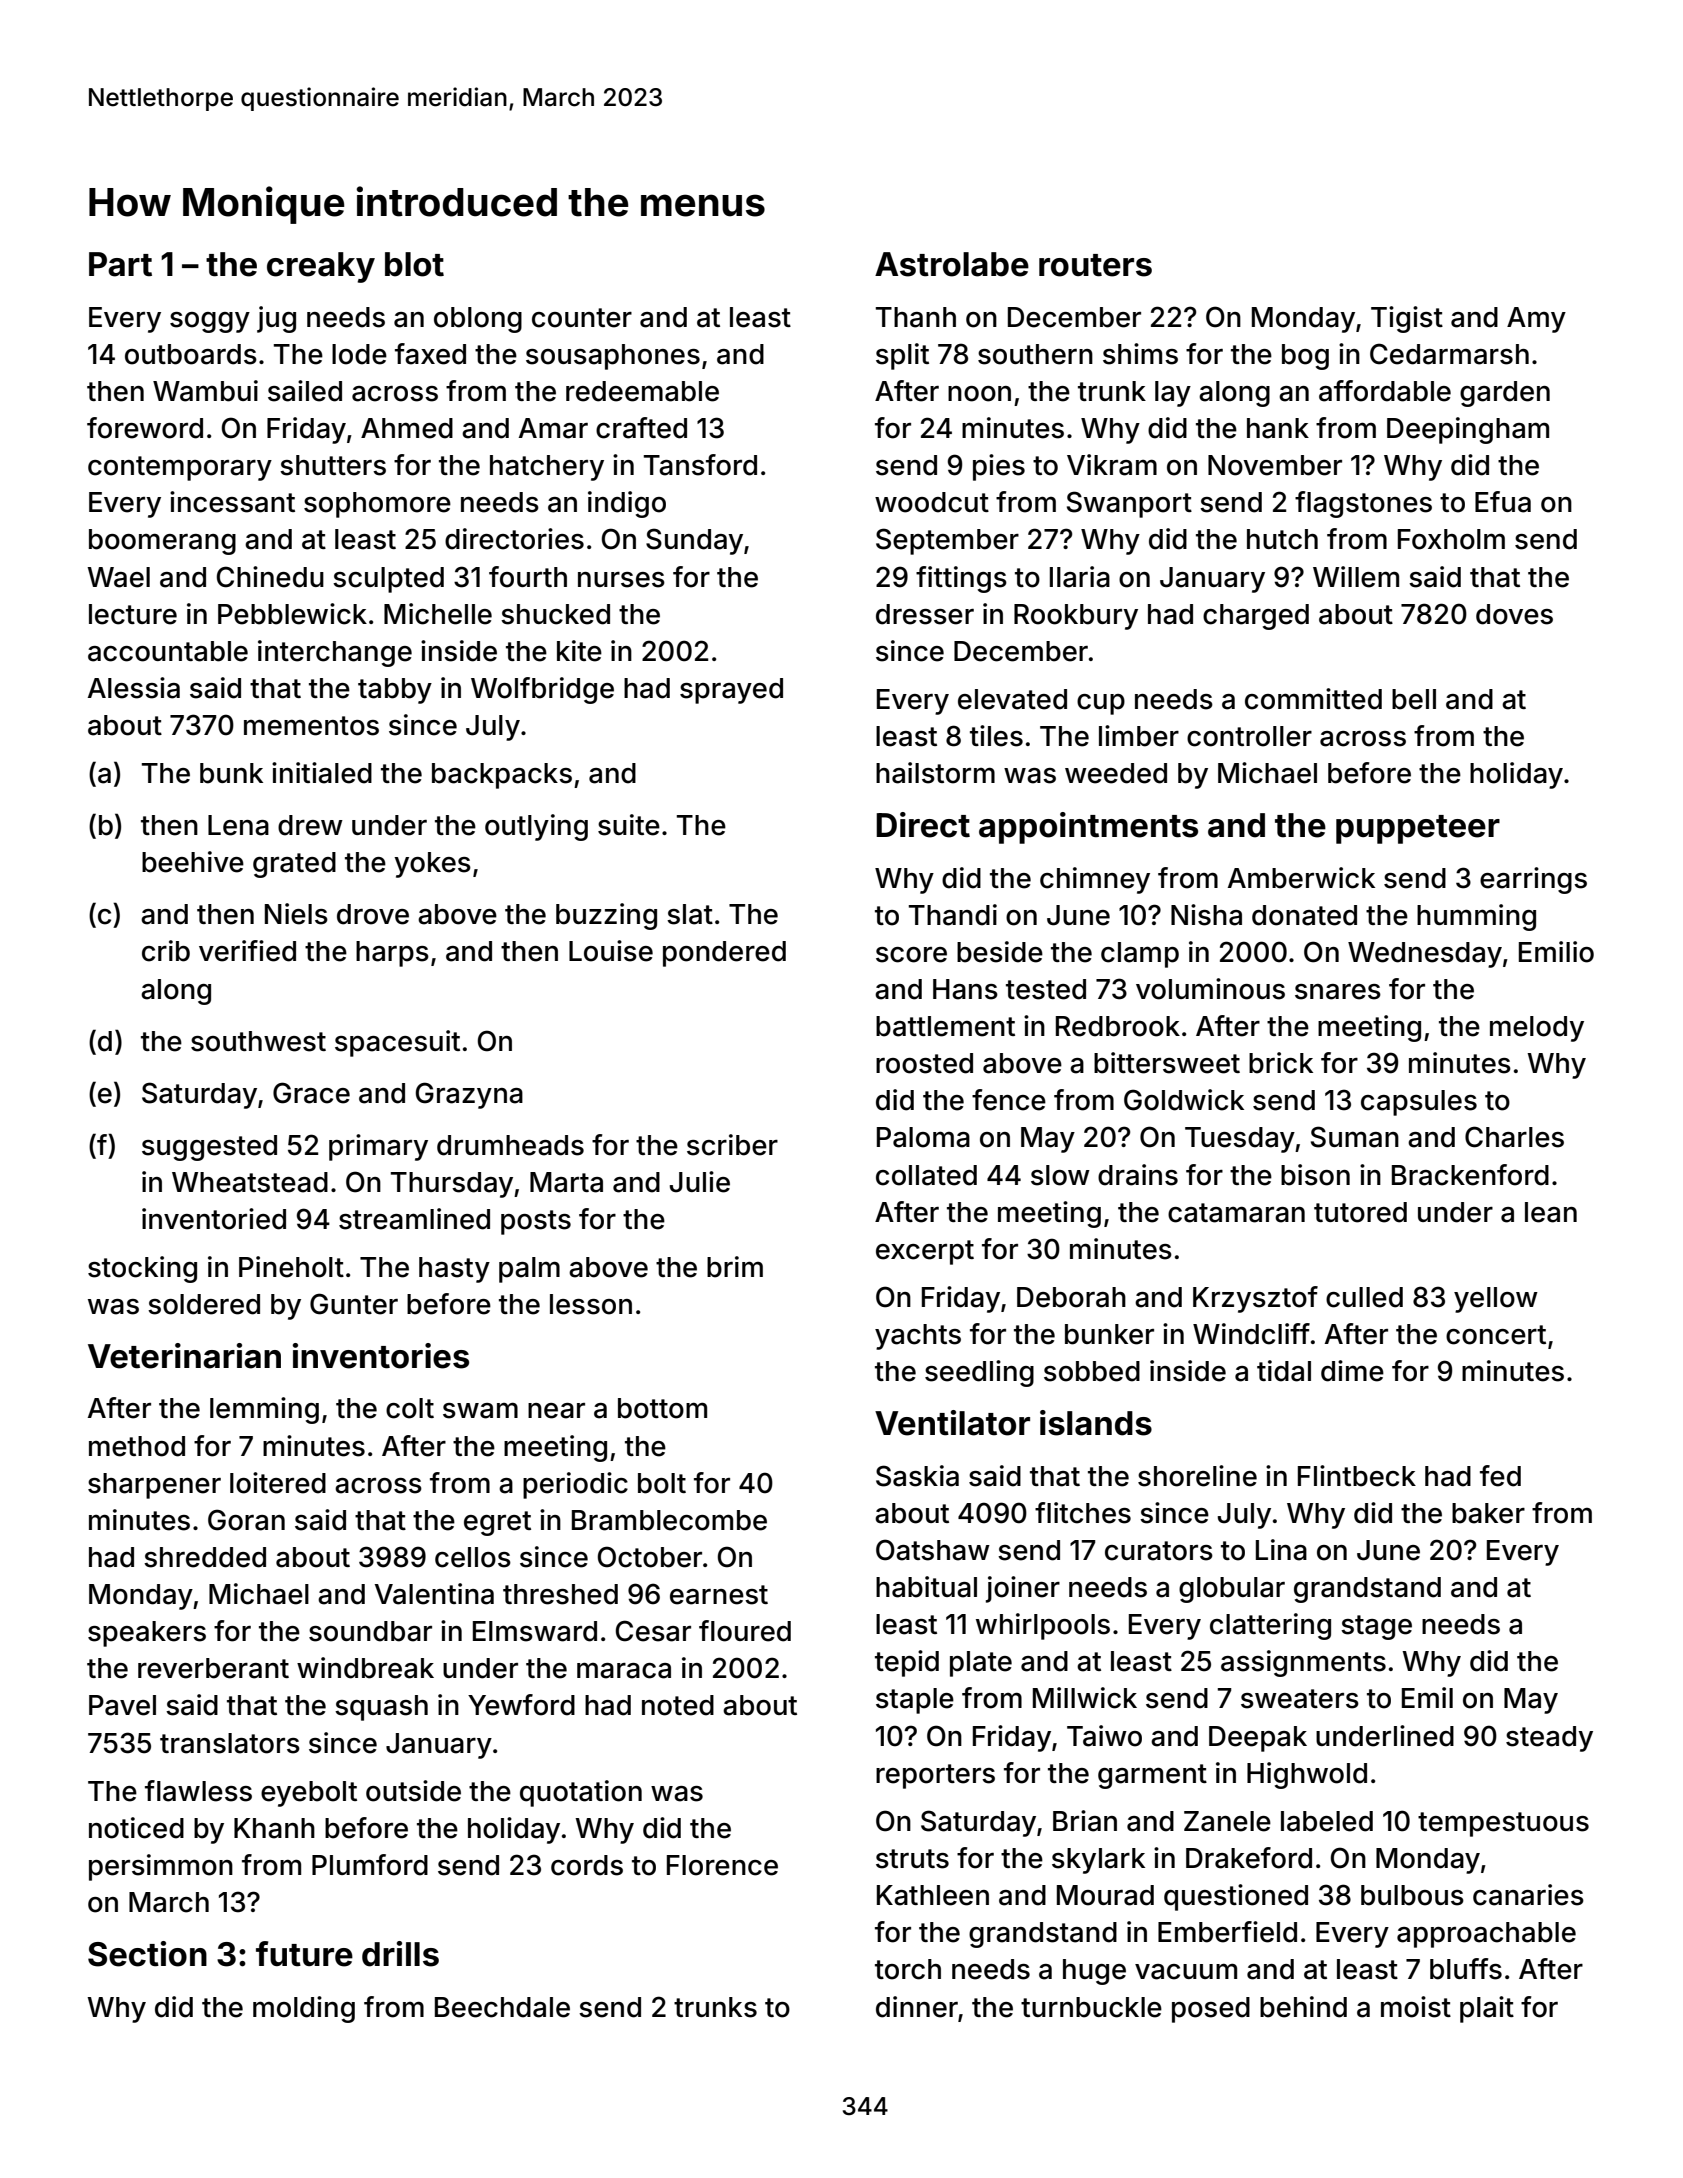  I want to click on dinner, so click(917, 2007).
